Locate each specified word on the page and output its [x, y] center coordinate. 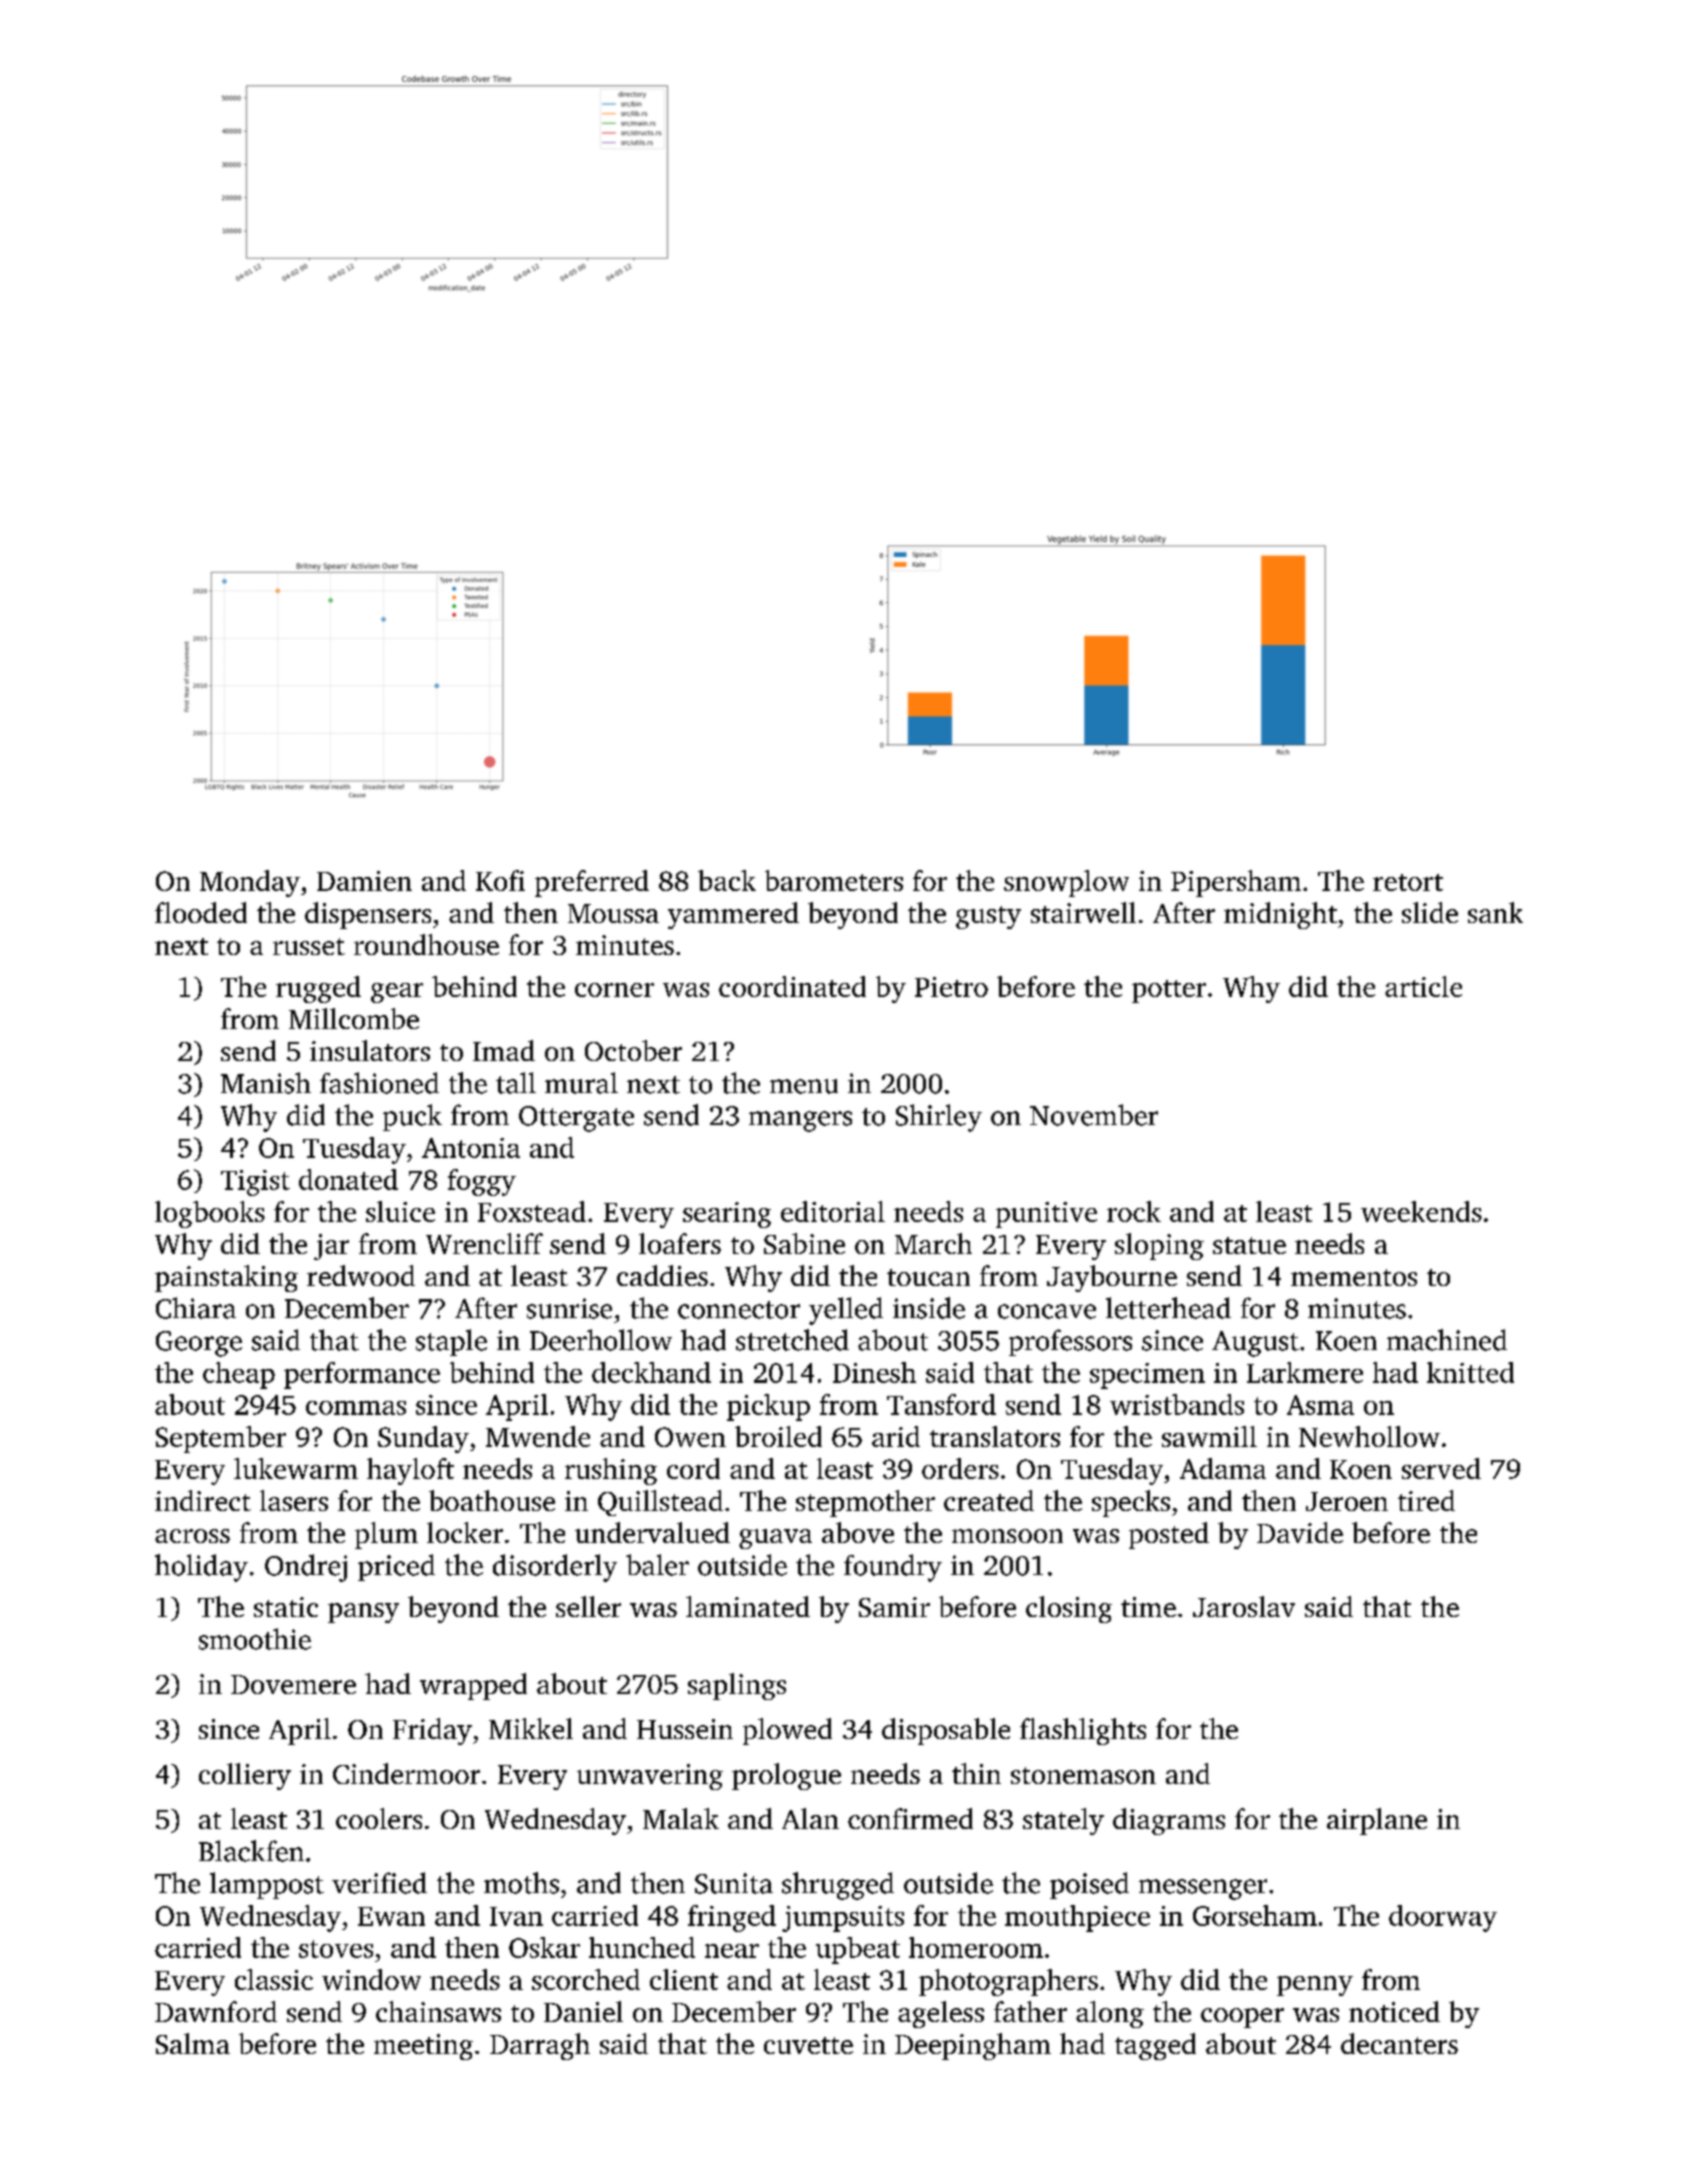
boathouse [492, 1500]
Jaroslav [1244, 1606]
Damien [364, 881]
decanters [1399, 2043]
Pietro [951, 987]
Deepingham [973, 2046]
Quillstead [660, 1503]
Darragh [540, 2046]
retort [1408, 882]
